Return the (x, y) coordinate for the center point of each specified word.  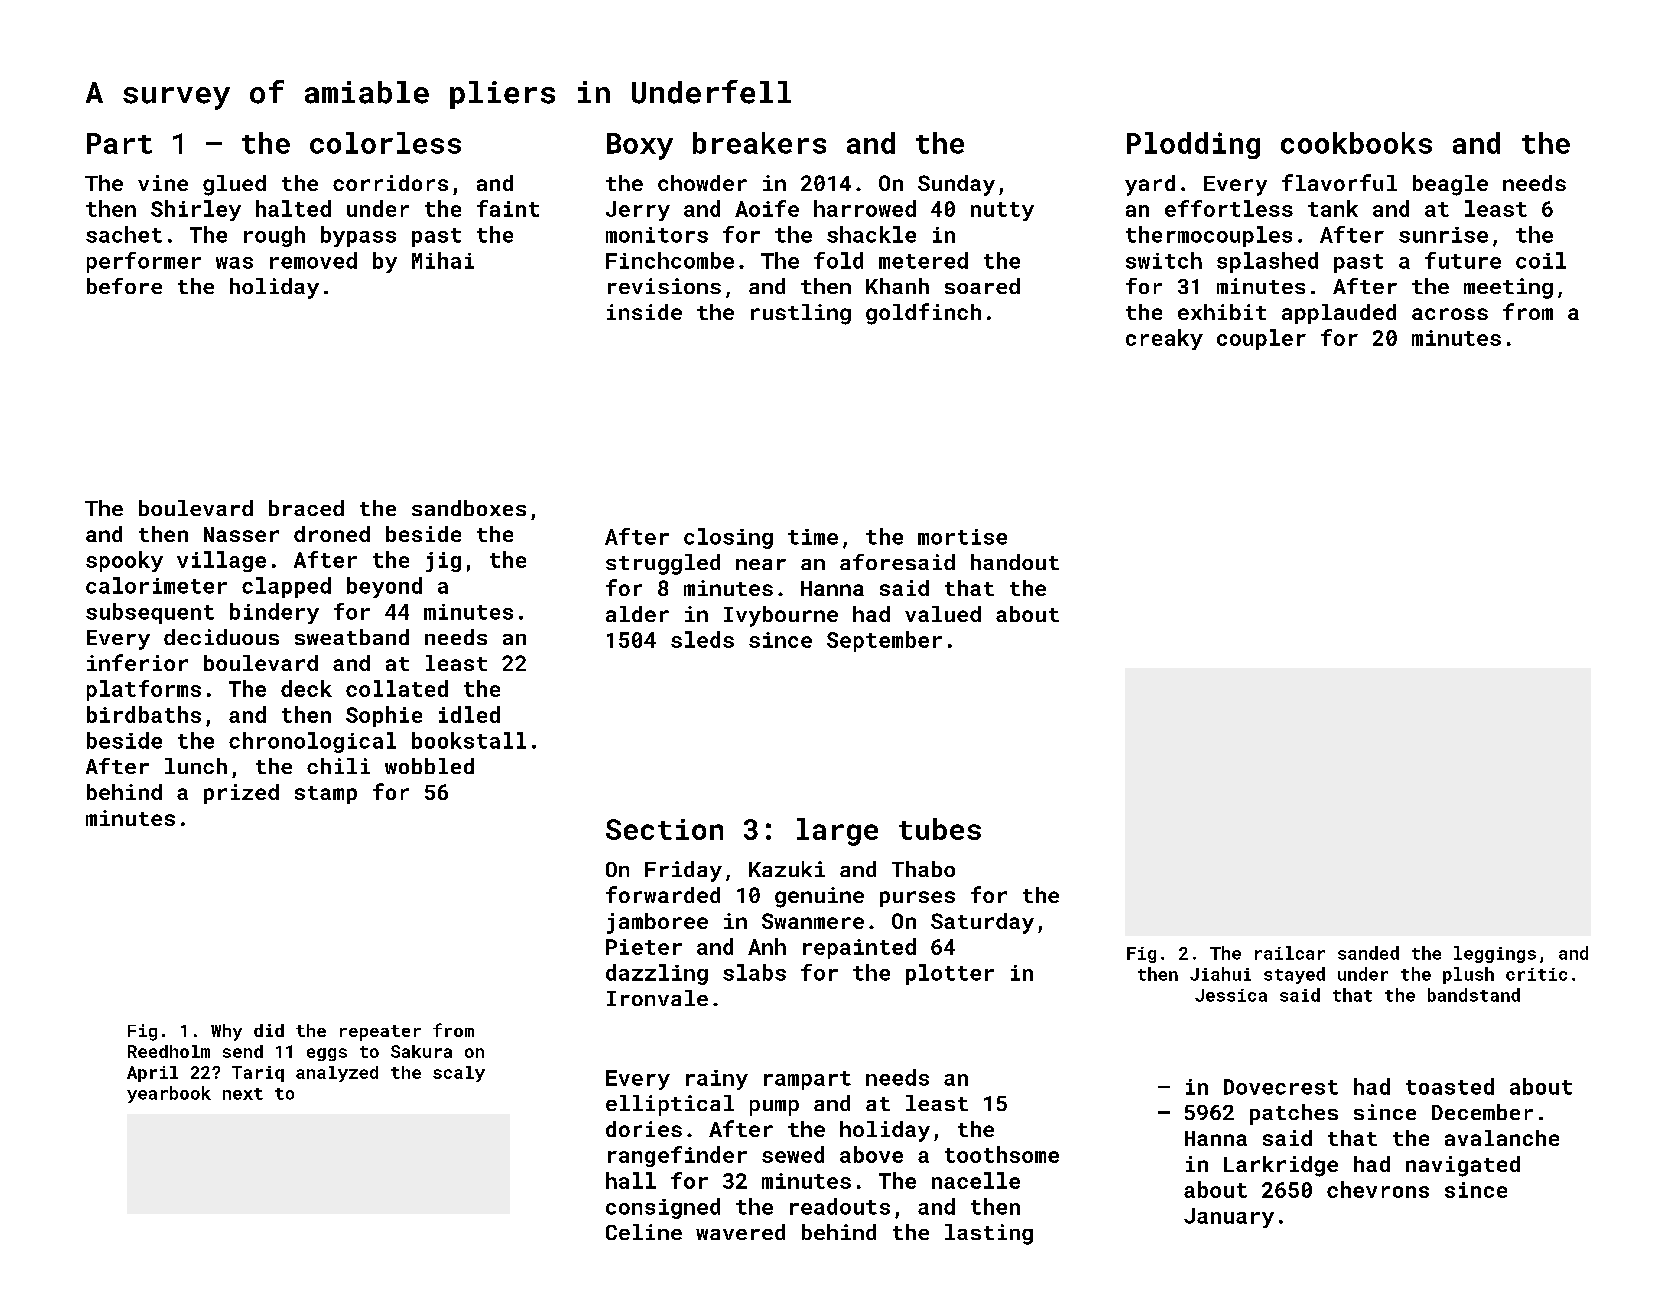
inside (644, 312)
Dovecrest (1281, 1087)
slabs (754, 972)
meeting (1508, 288)
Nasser (241, 534)
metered (923, 260)
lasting (989, 1234)
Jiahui (1220, 974)
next (243, 1094)
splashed (1267, 262)
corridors (390, 183)
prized (241, 794)
